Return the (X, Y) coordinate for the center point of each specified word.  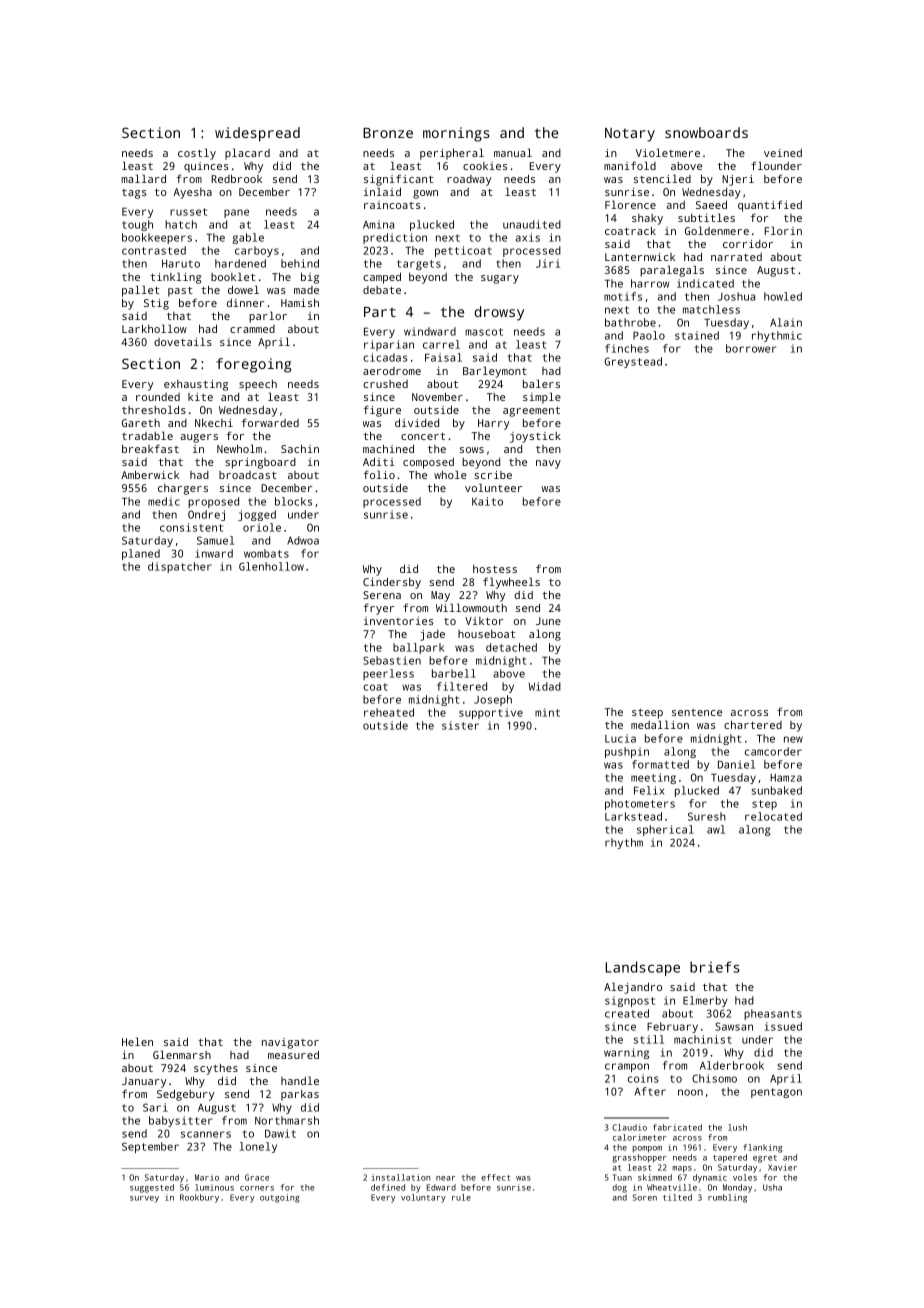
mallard (143, 178)
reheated (389, 712)
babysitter (181, 1121)
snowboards (706, 132)
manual (513, 152)
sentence (697, 712)
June (548, 621)
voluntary (423, 1198)
